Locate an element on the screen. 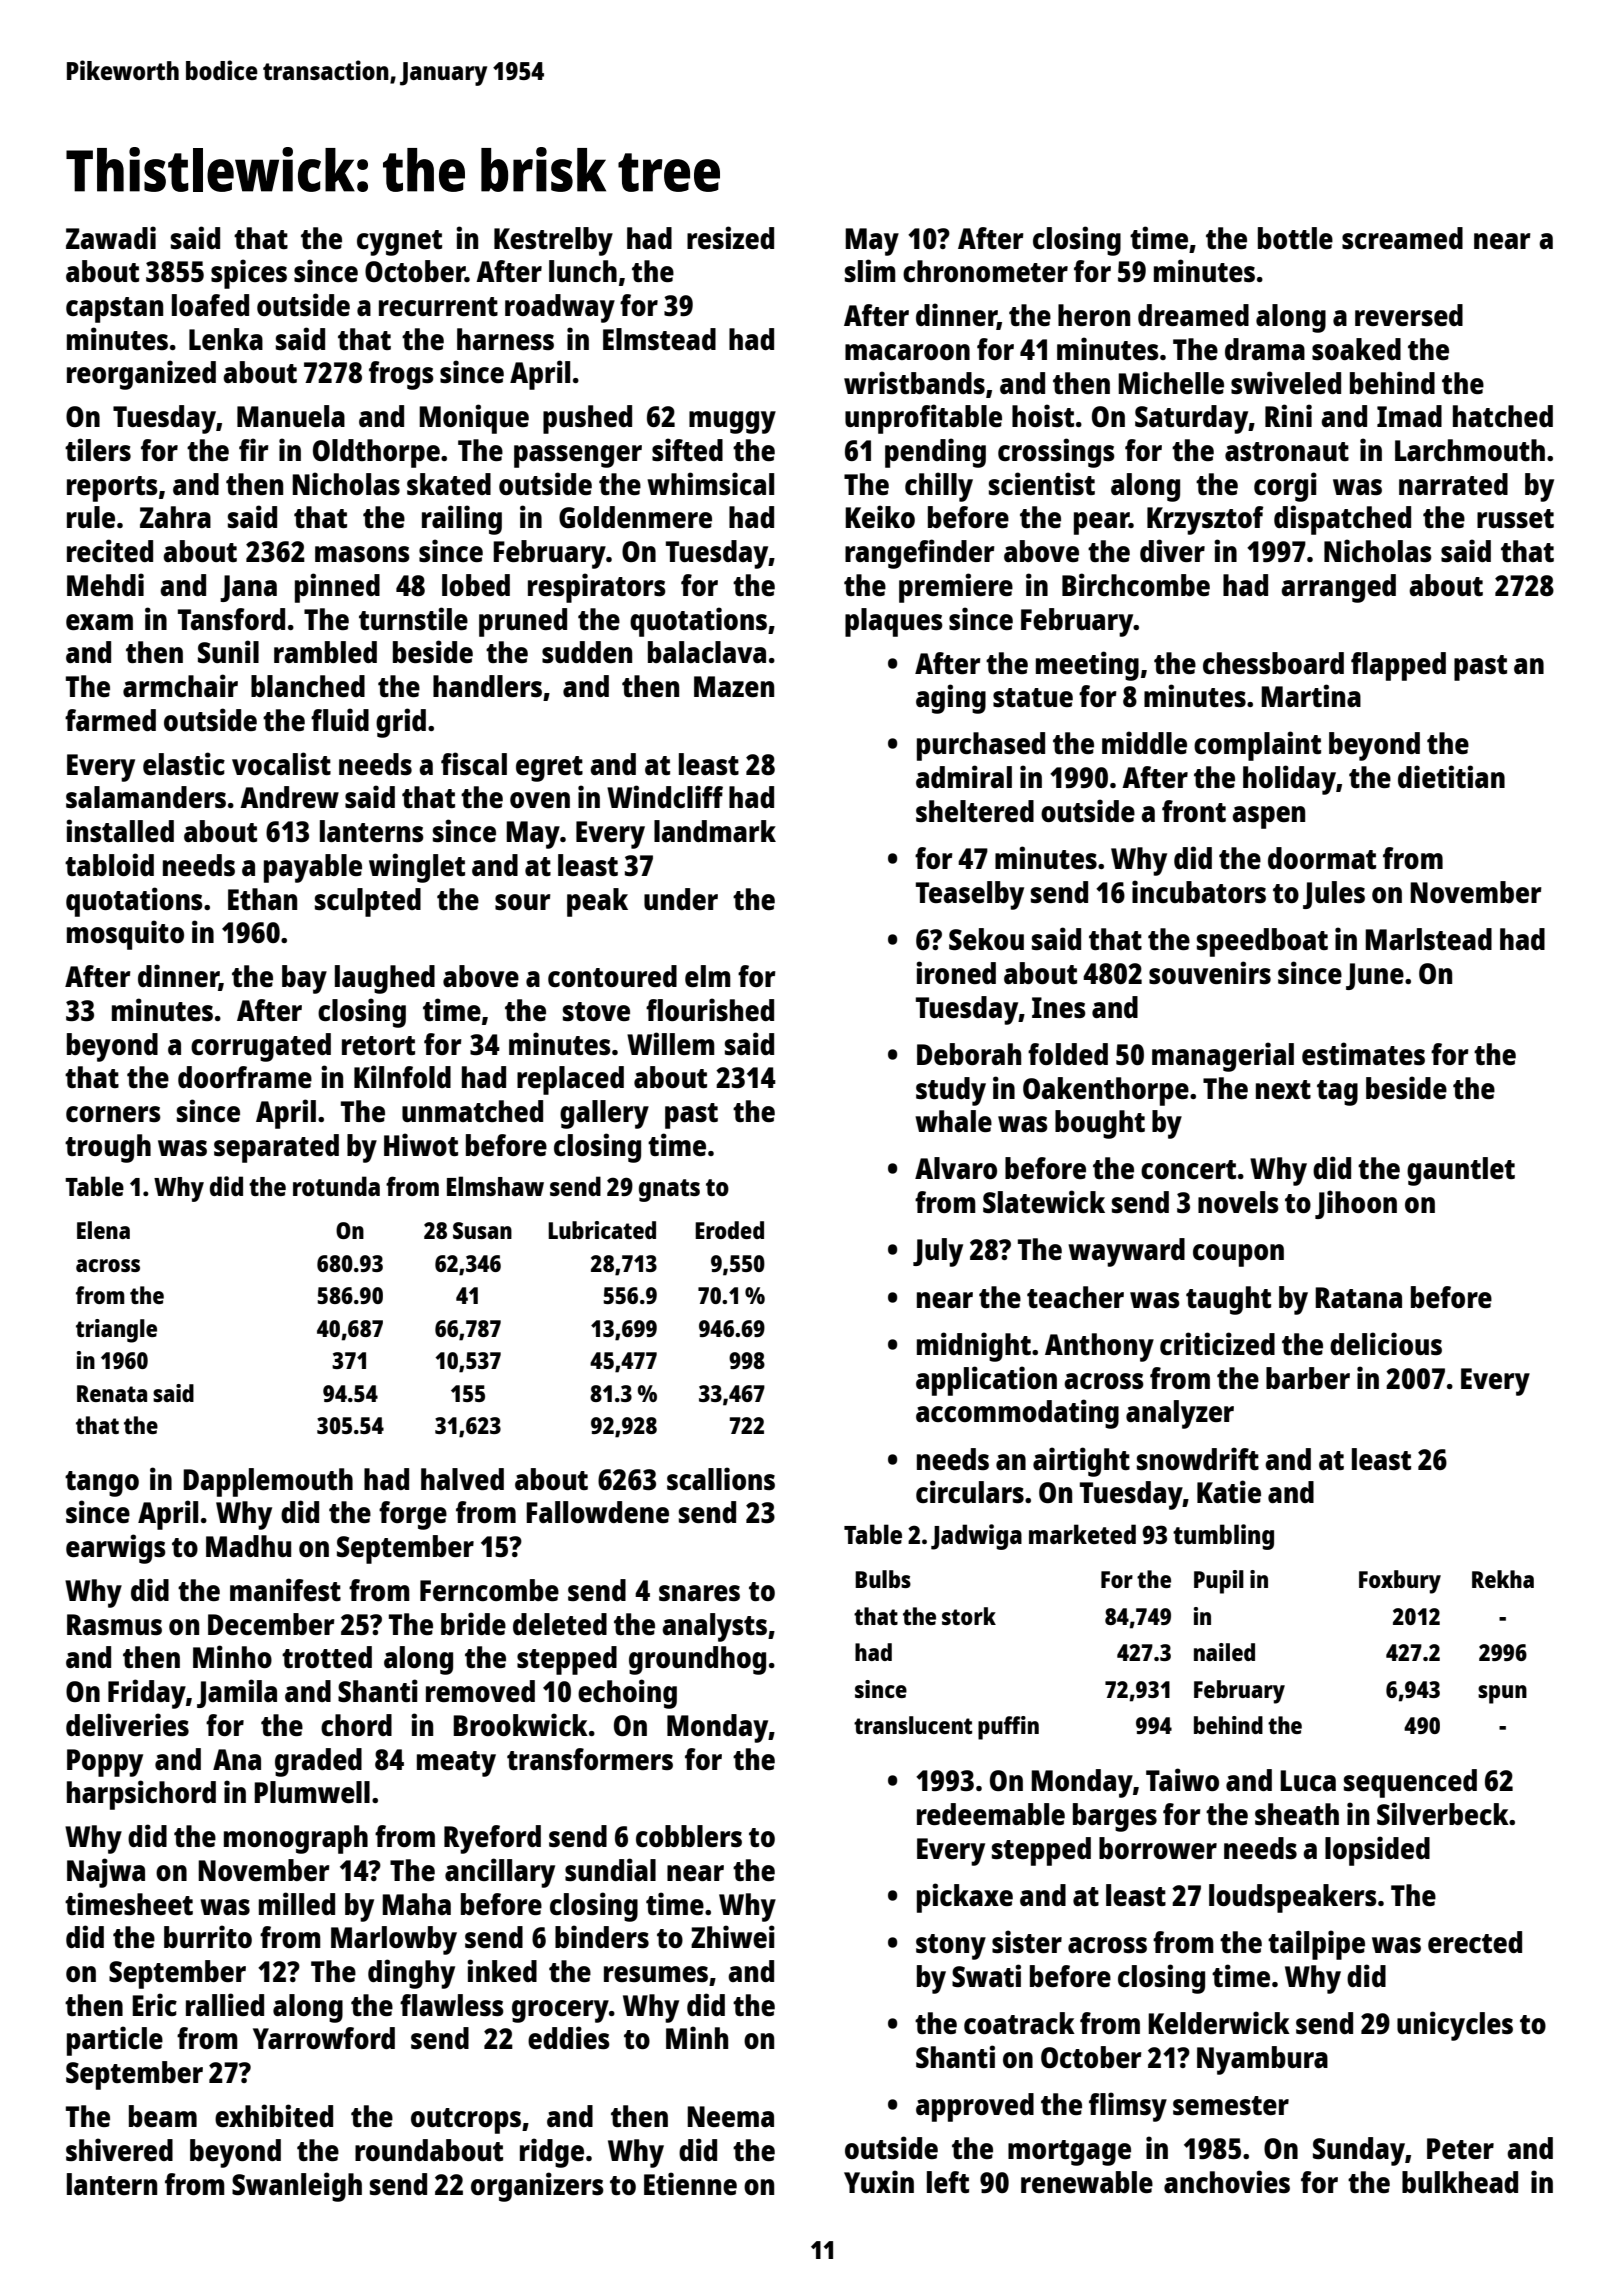  Renata is located at coordinates (112, 1393).
